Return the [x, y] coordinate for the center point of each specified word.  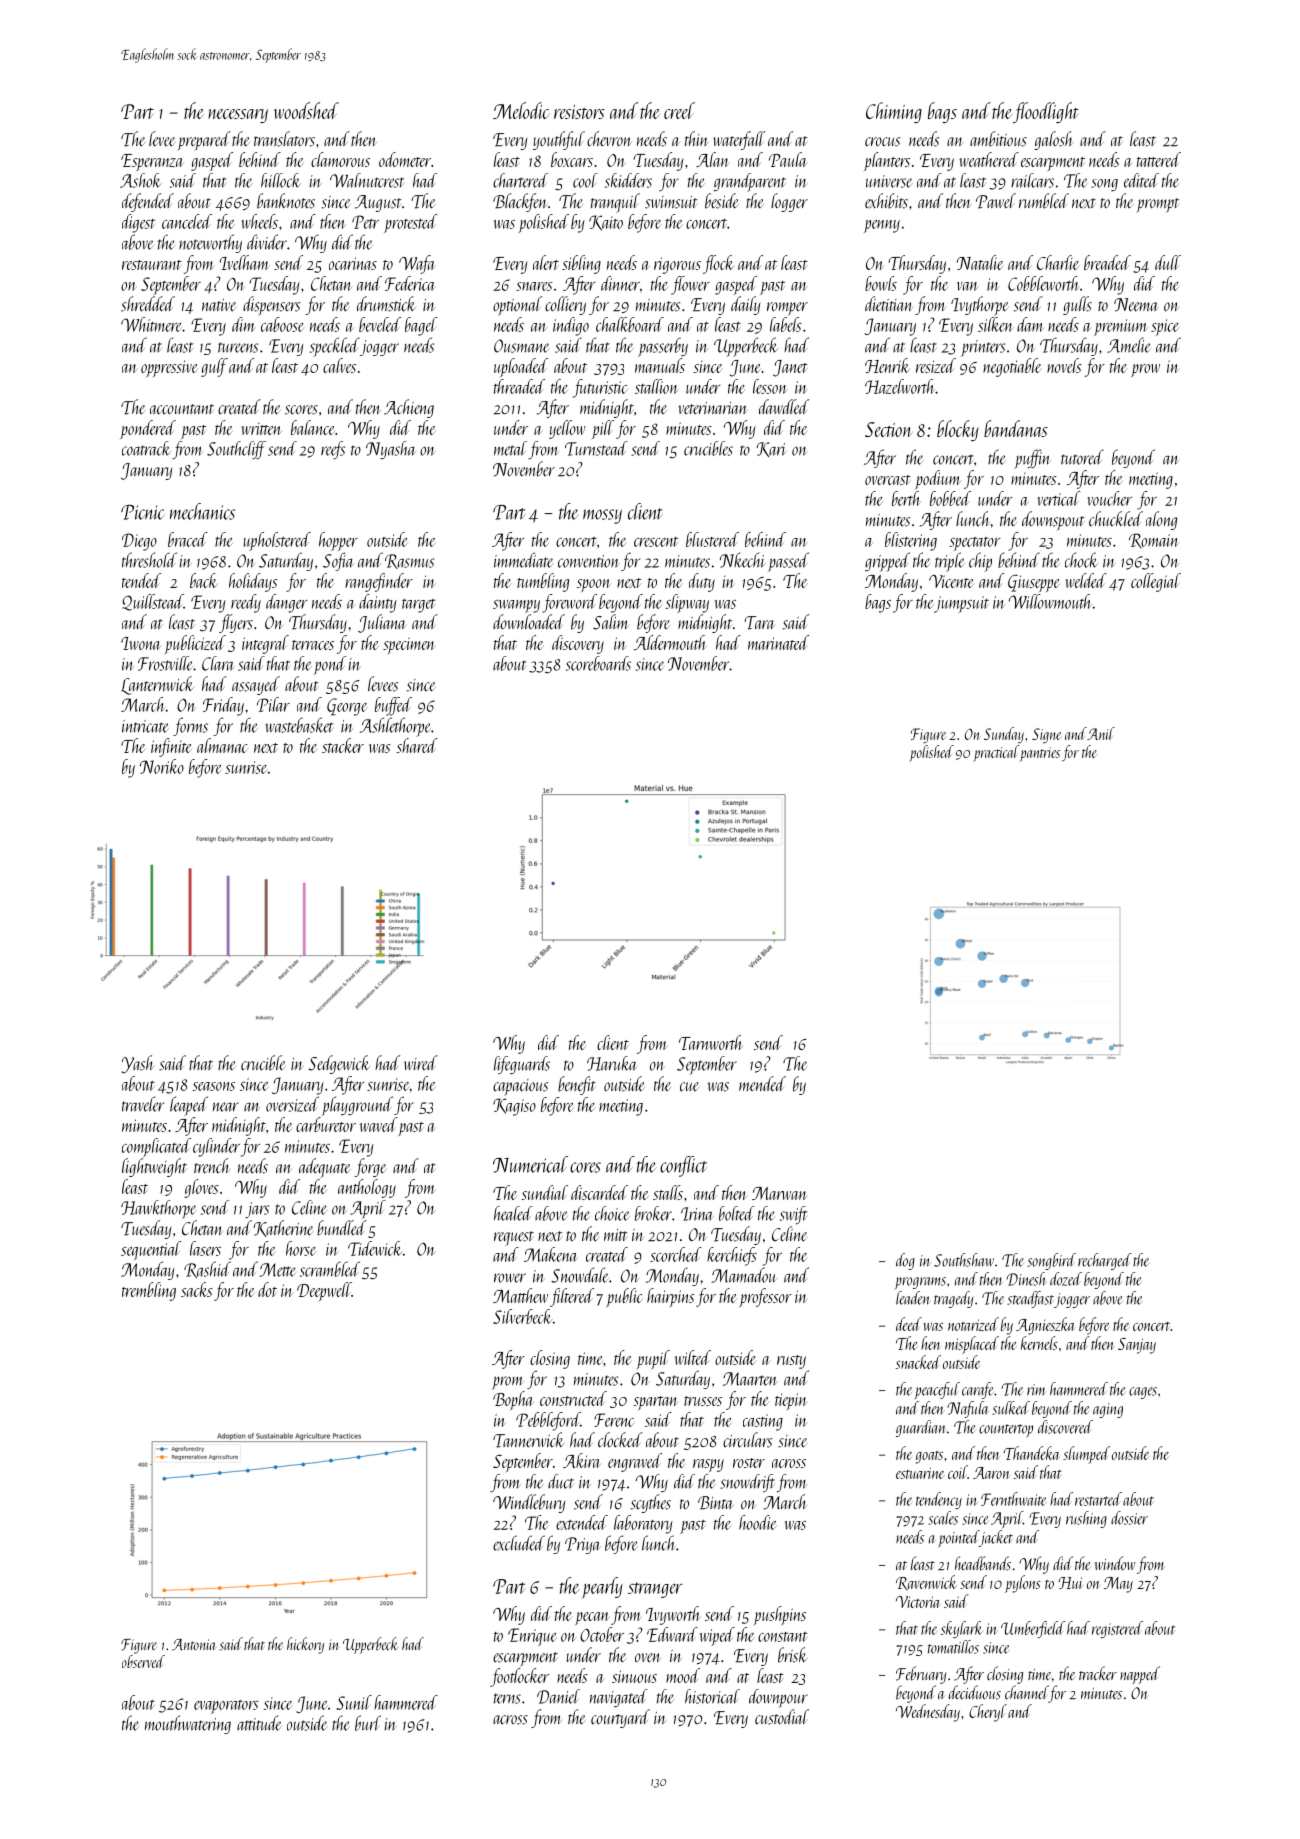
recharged [1105, 1261]
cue [689, 1087]
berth [906, 498]
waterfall [739, 140]
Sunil [354, 1702]
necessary [238, 116]
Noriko [162, 766]
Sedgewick [338, 1064]
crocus [882, 142]
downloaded [529, 622]
